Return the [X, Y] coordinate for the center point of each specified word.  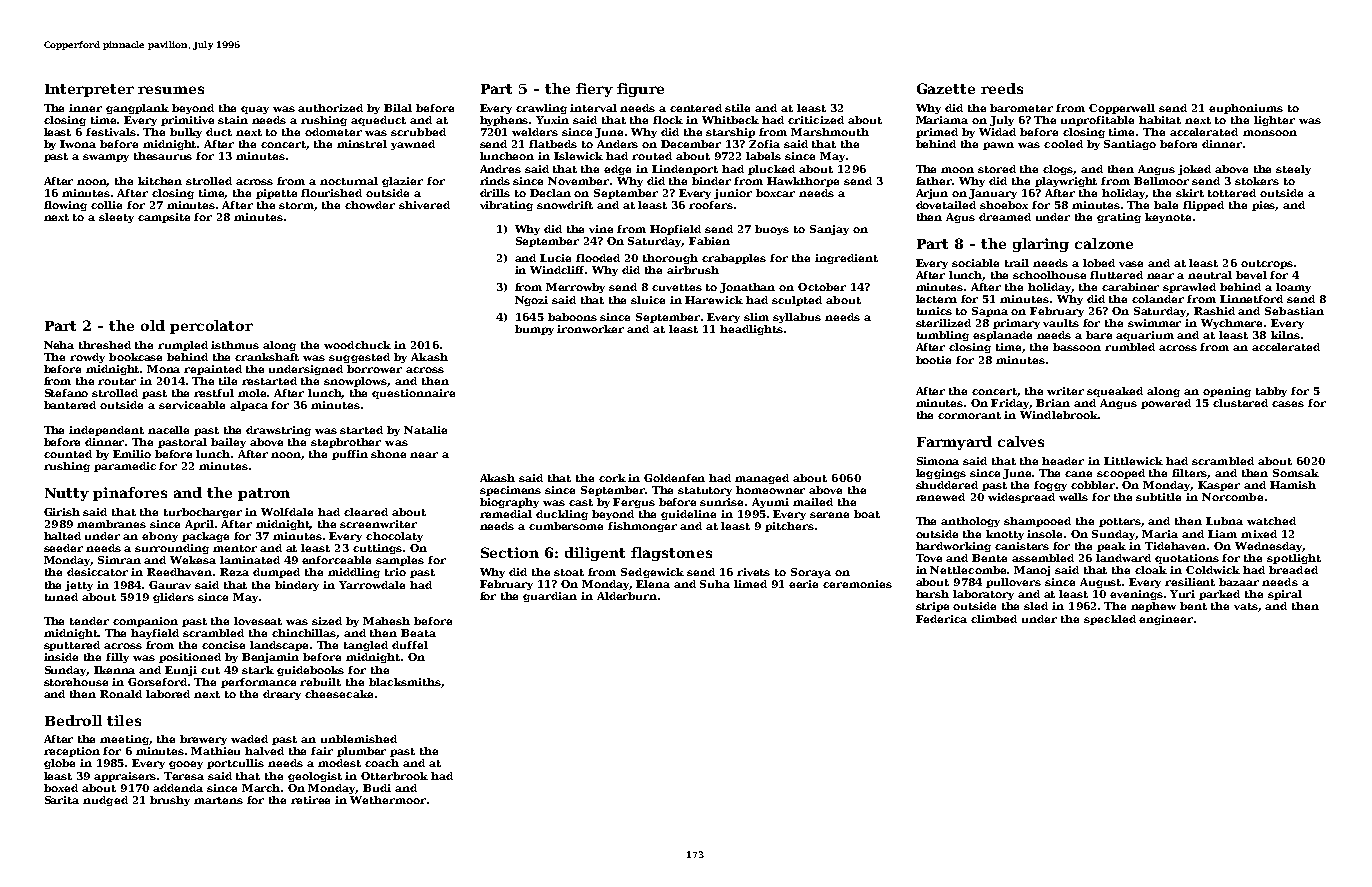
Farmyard [954, 443]
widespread [1021, 498]
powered [1166, 404]
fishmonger [642, 527]
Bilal [398, 108]
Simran [119, 560]
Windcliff [558, 270]
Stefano [66, 393]
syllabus [797, 318]
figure [640, 90]
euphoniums [1246, 109]
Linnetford [1251, 299]
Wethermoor [388, 800]
